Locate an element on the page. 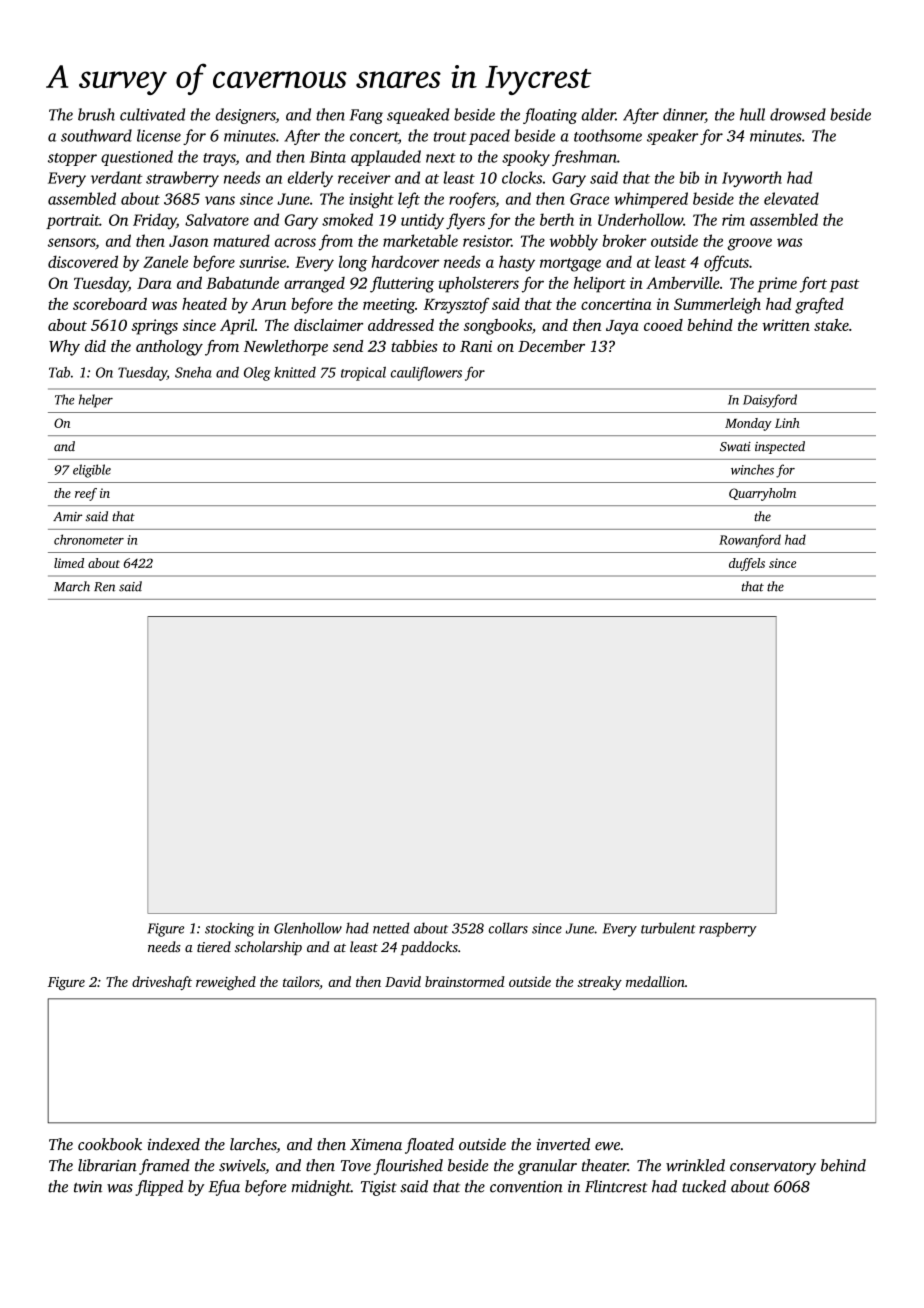  duffels is located at coordinates (747, 564).
